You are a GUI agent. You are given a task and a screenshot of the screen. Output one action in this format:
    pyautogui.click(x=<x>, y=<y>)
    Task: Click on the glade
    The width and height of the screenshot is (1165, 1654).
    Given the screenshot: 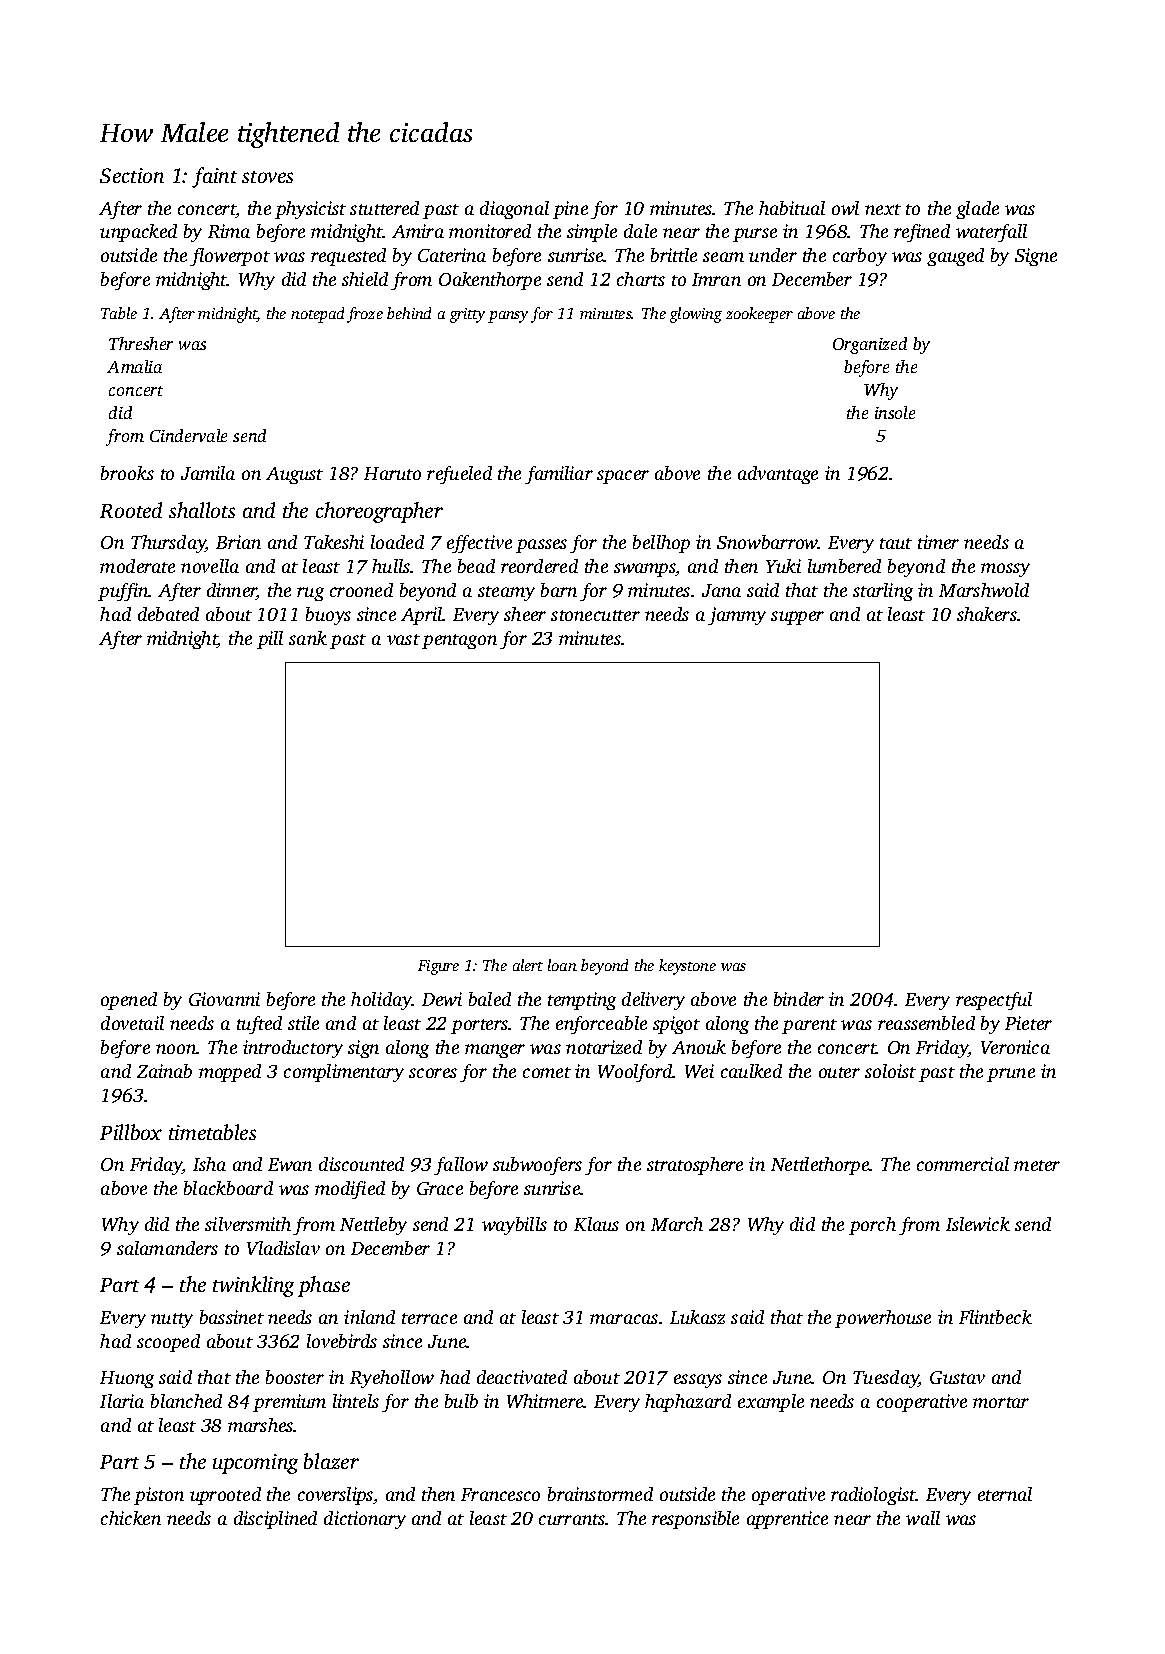 What is the action you would take?
    pyautogui.click(x=977, y=210)
